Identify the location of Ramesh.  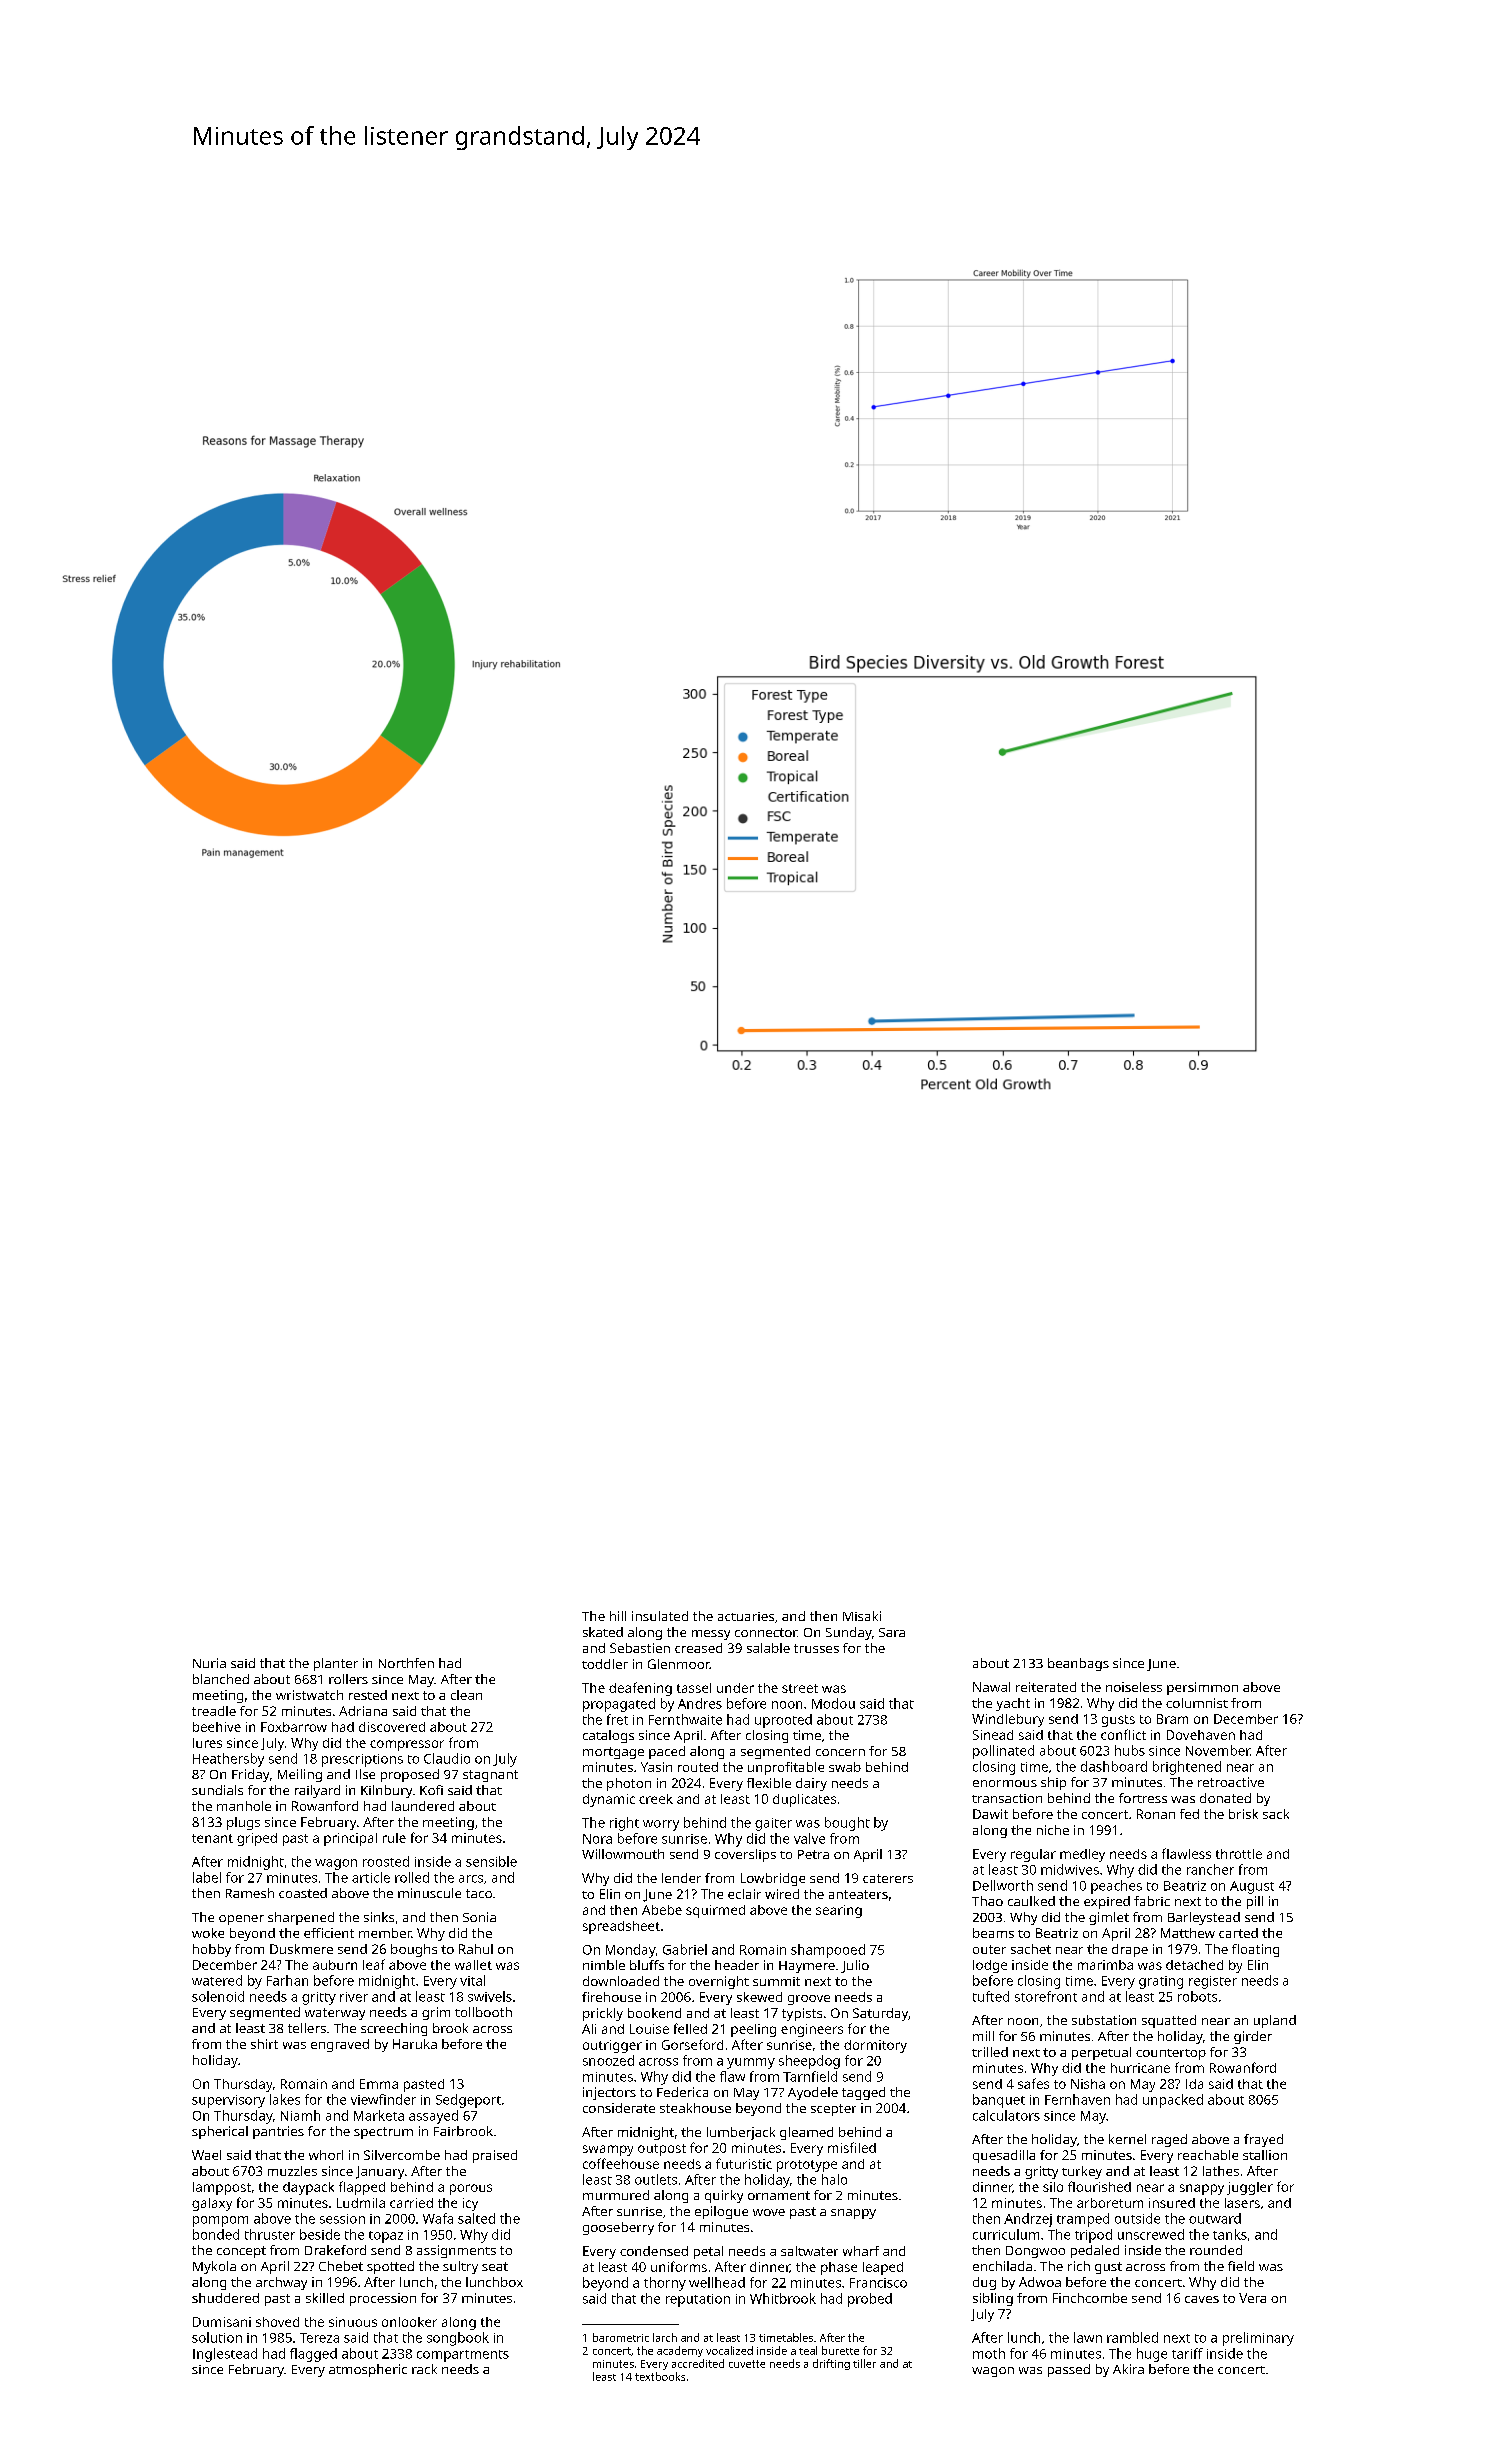
(250, 1893).
